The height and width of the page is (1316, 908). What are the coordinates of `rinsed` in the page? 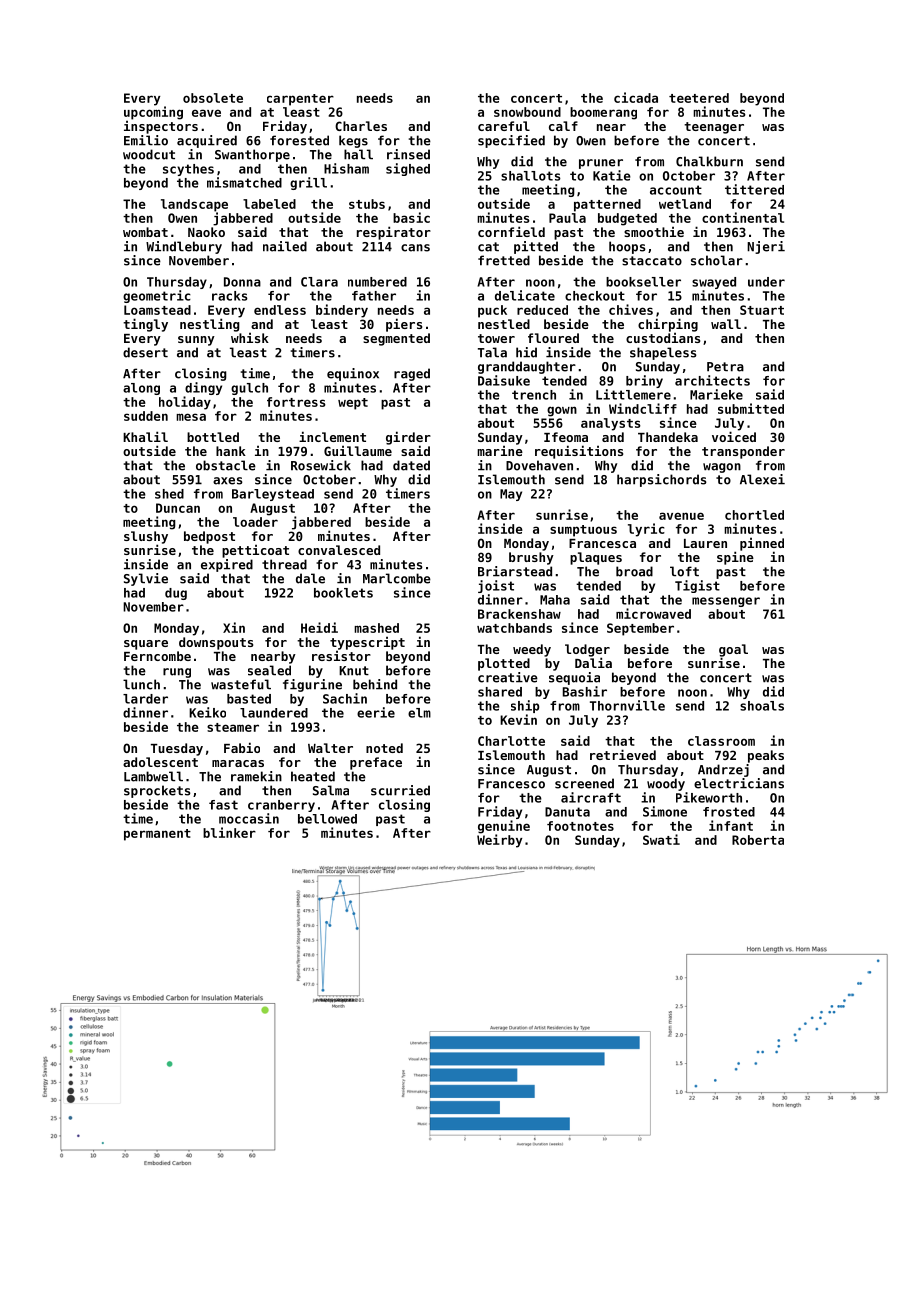 It's located at (408, 154).
